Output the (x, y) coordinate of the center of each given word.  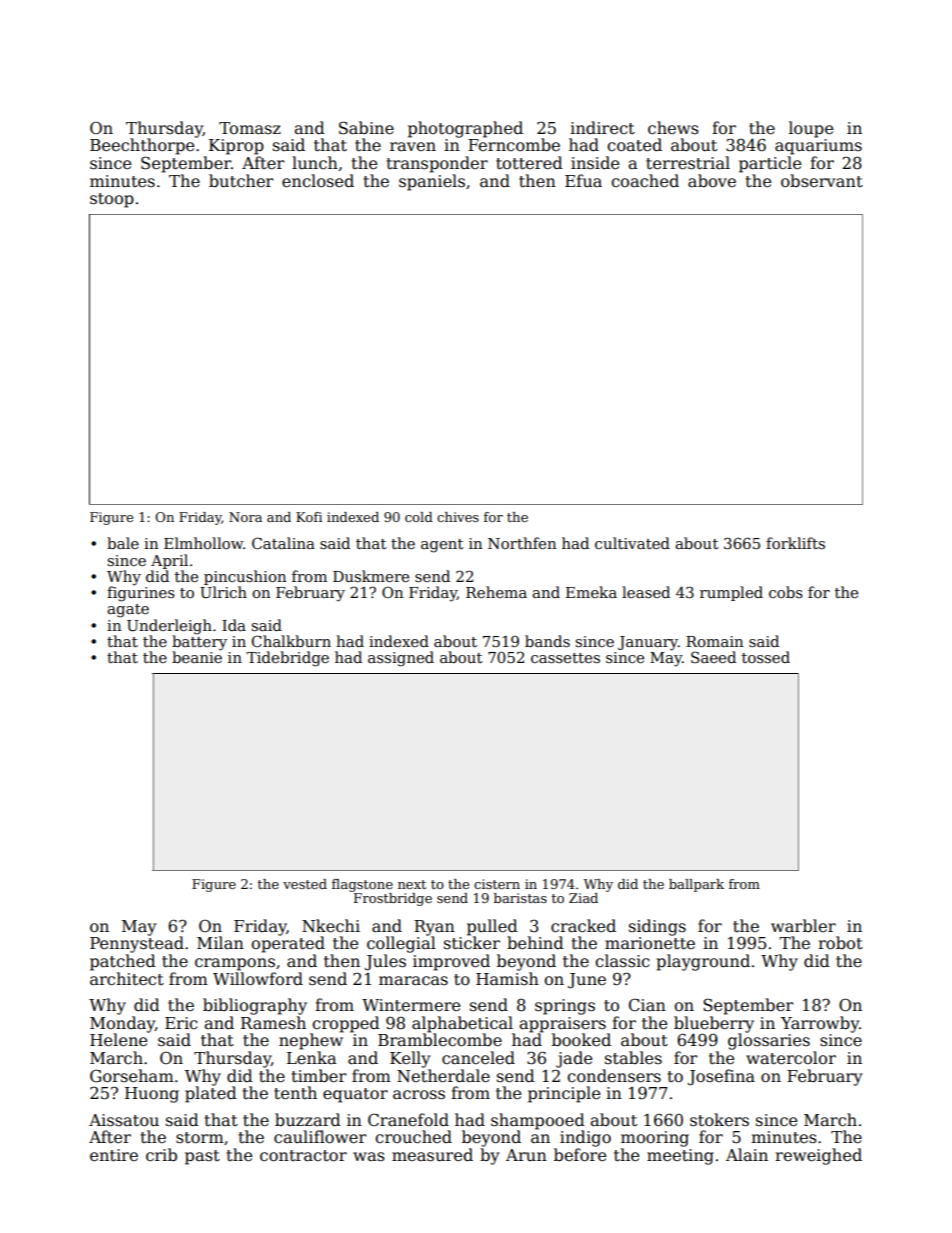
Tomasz (250, 128)
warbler (803, 926)
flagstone (362, 885)
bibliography (255, 1006)
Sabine (366, 128)
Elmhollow (203, 543)
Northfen (522, 543)
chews (673, 127)
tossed (766, 657)
